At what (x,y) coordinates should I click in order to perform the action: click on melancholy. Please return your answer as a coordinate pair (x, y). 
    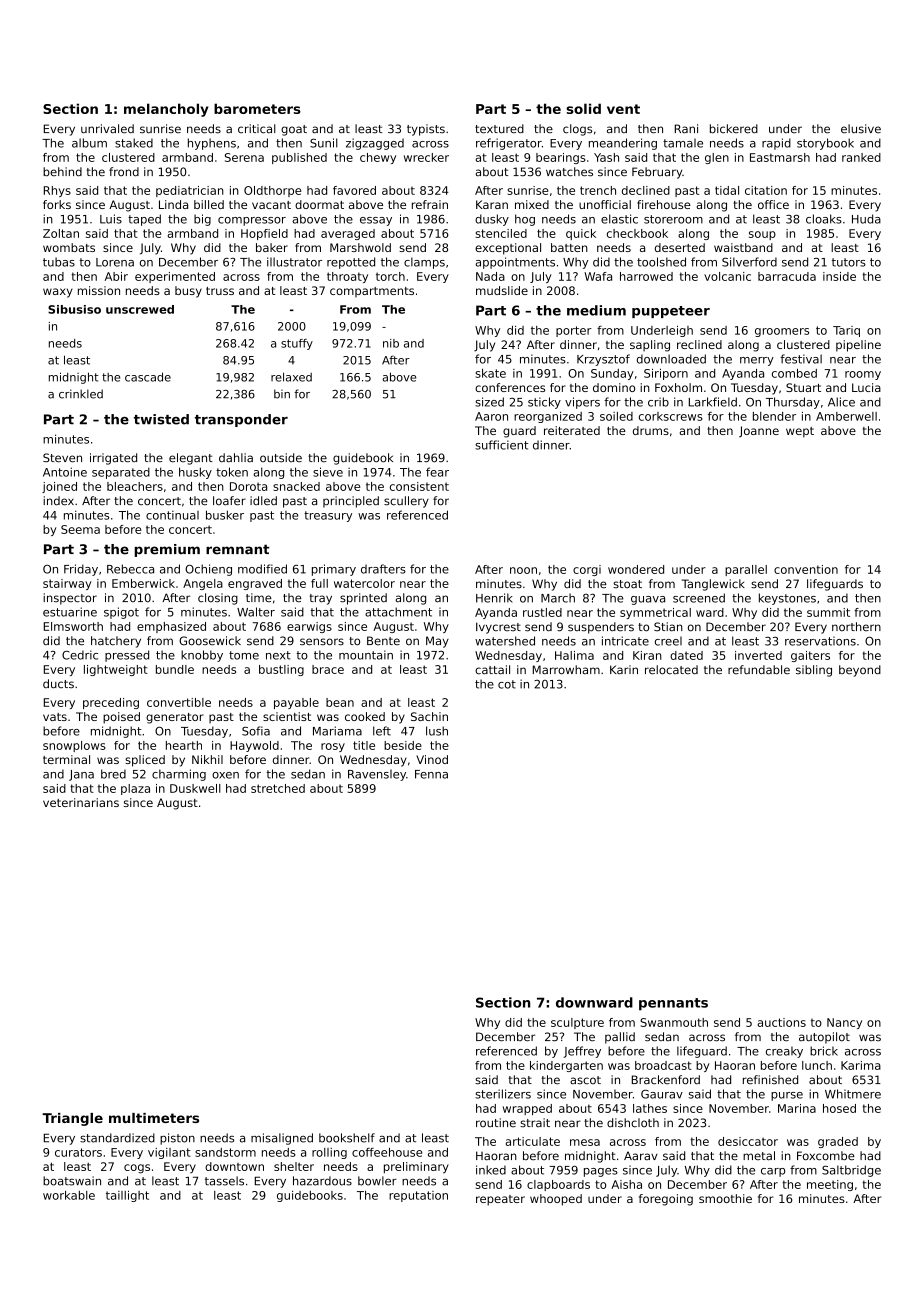
    Looking at the image, I should click on (166, 110).
